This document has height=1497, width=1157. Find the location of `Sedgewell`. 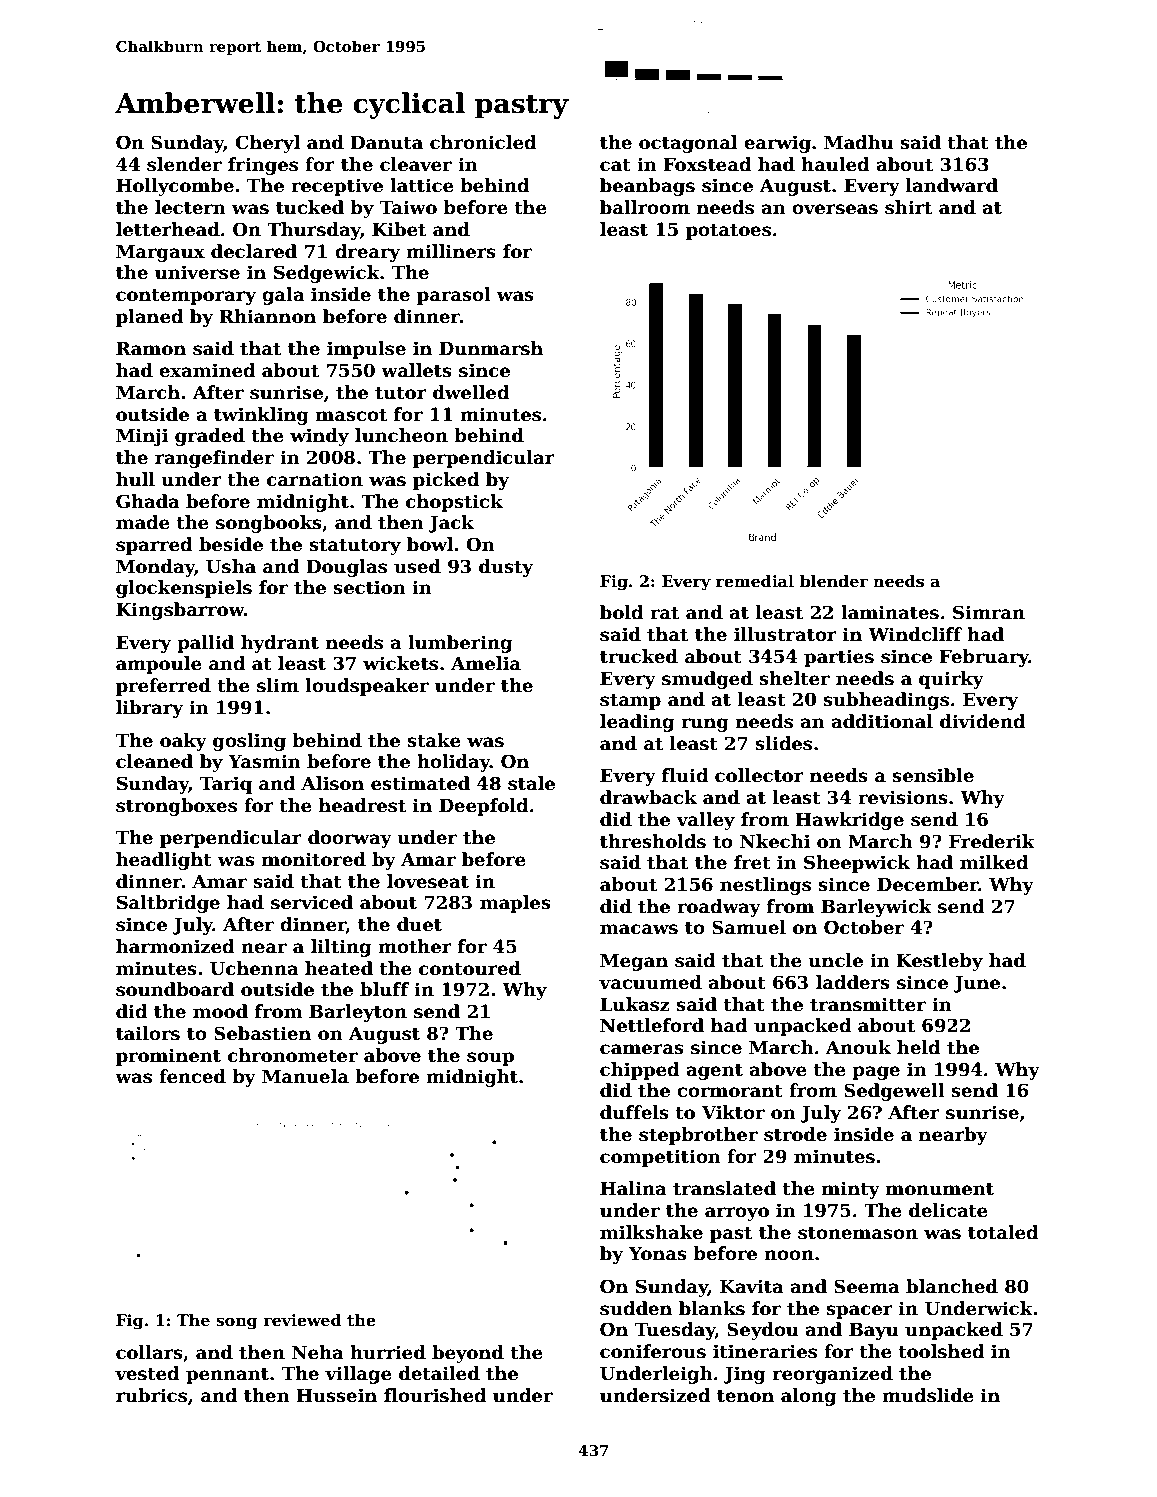

Sedgewell is located at coordinates (894, 1092).
